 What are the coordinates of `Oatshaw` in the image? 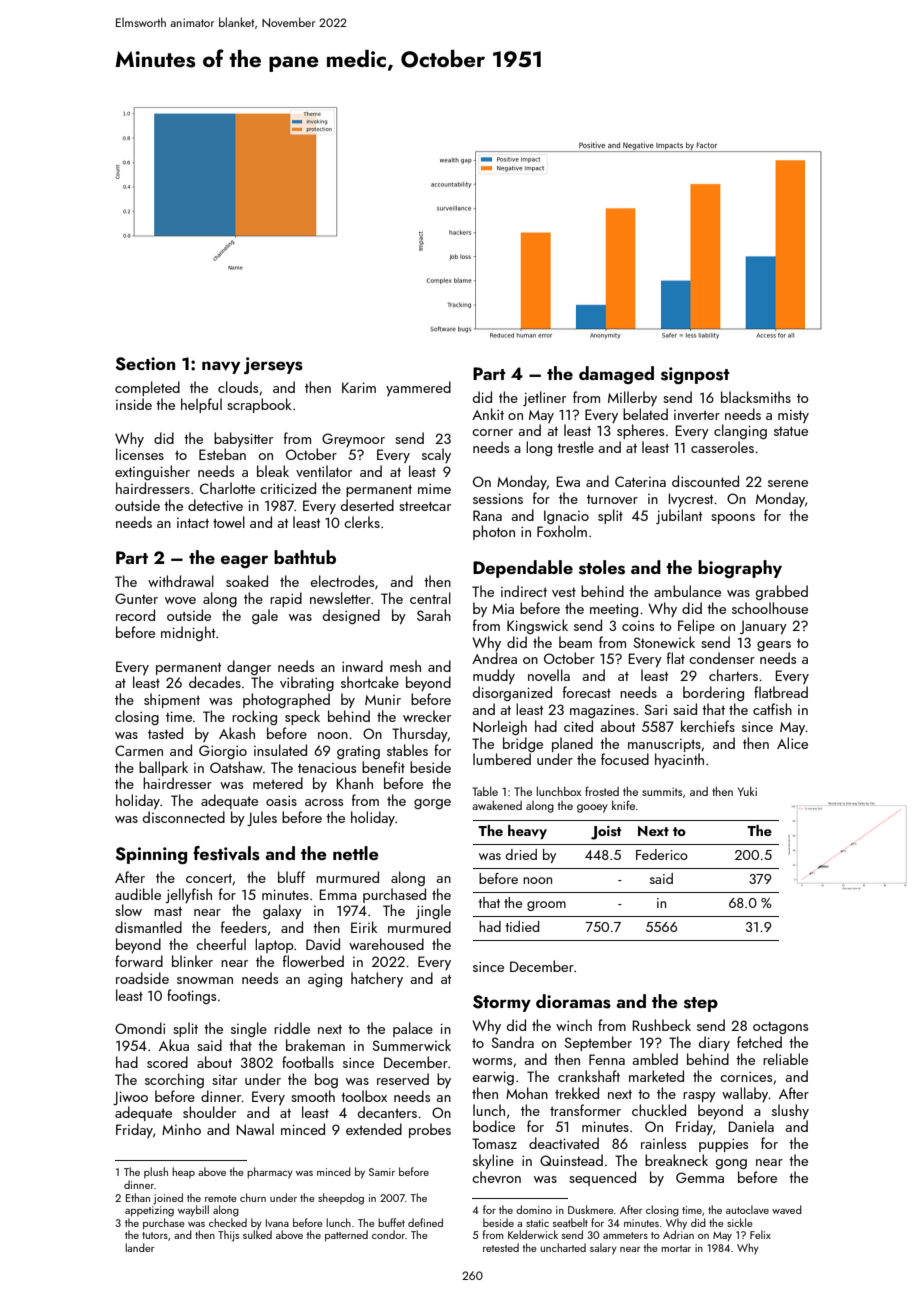 It's located at (236, 767).
